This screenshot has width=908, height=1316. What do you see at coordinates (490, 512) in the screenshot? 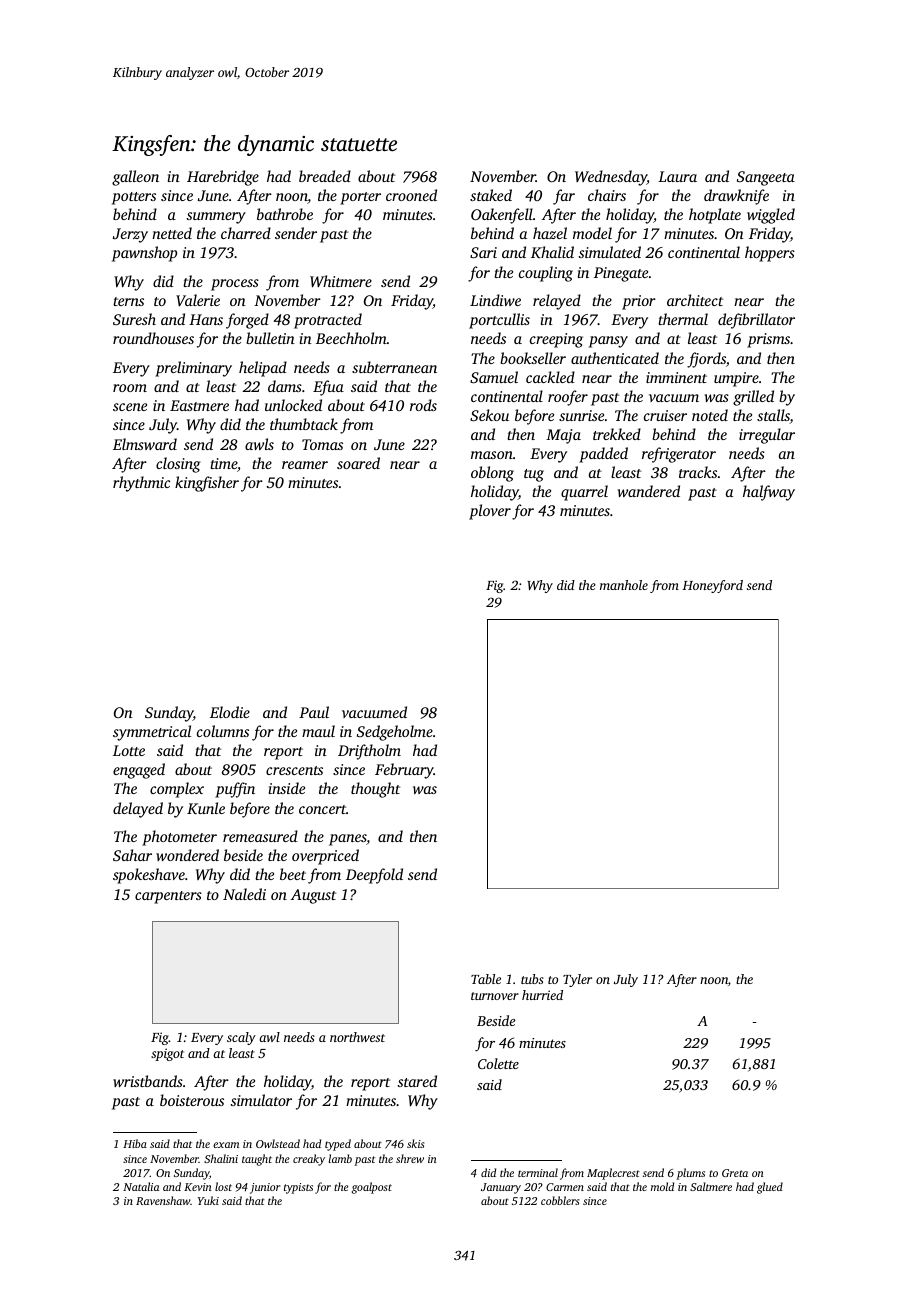
I see `plover` at bounding box center [490, 512].
